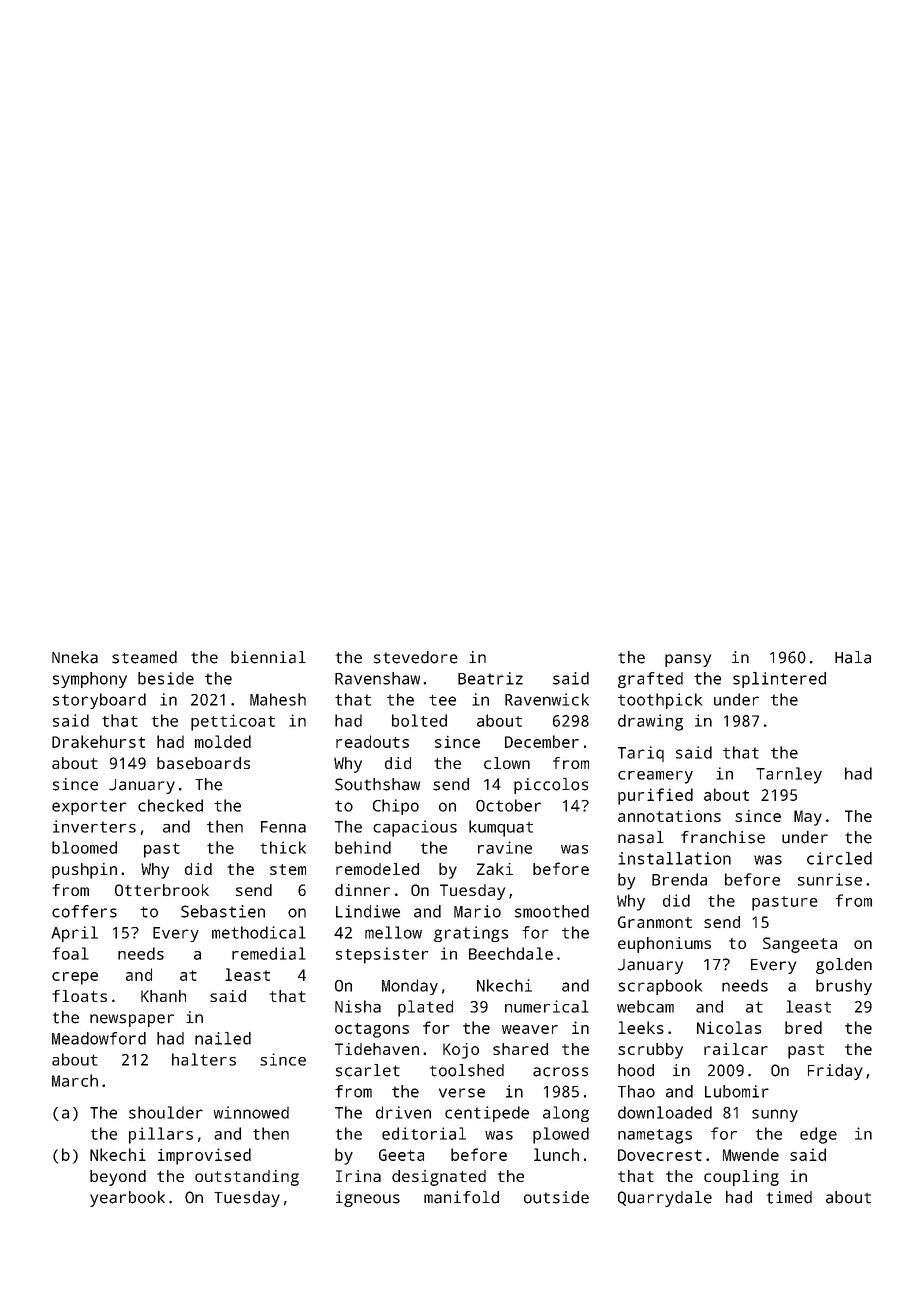  I want to click on piccolos, so click(551, 786).
